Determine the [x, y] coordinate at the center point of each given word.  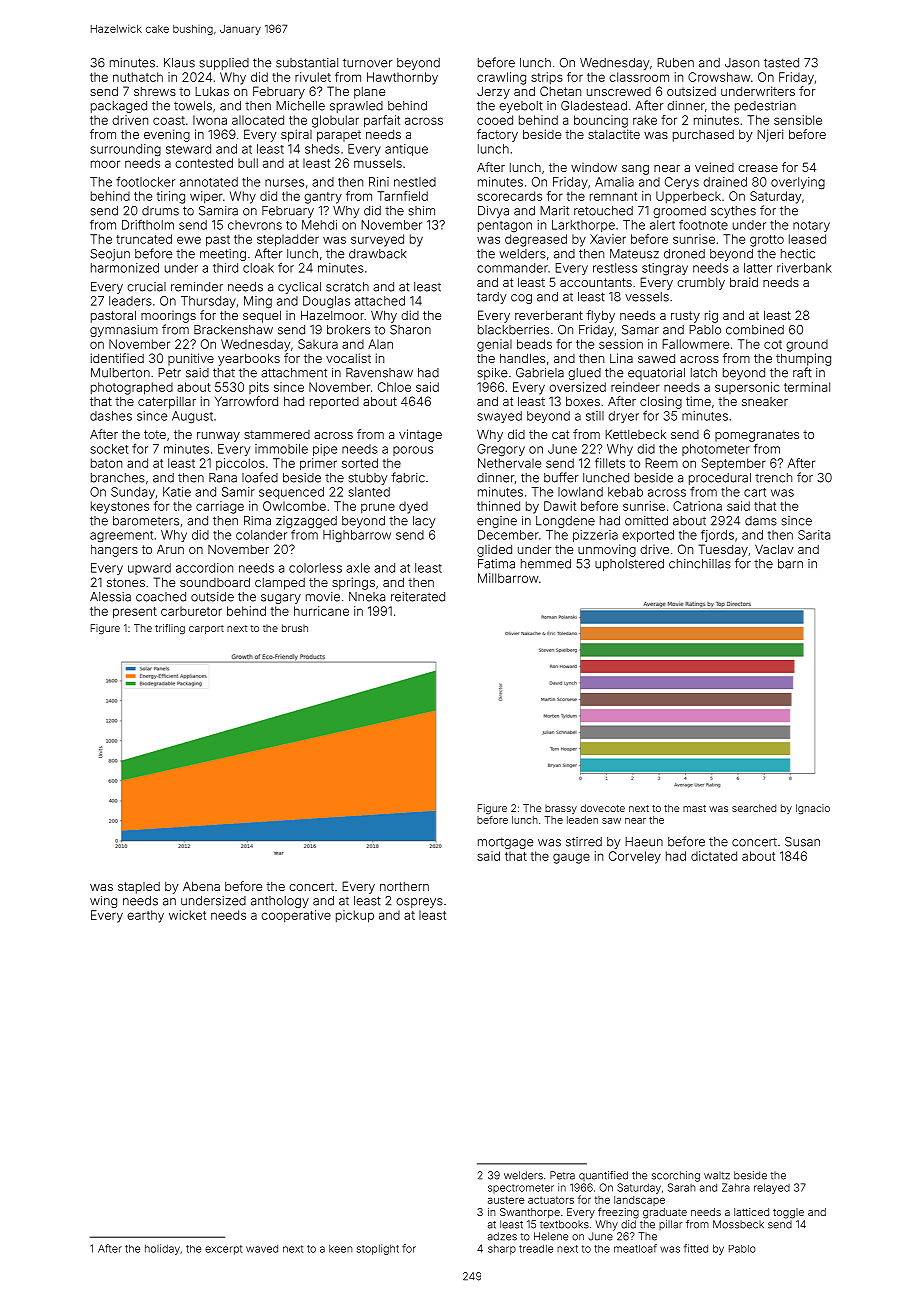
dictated [714, 856]
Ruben [675, 63]
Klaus [179, 63]
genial [494, 345]
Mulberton [120, 373]
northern [404, 886]
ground [807, 345]
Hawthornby [402, 78]
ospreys [419, 903]
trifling [170, 629]
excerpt [224, 1250]
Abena [201, 886]
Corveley [635, 857]
